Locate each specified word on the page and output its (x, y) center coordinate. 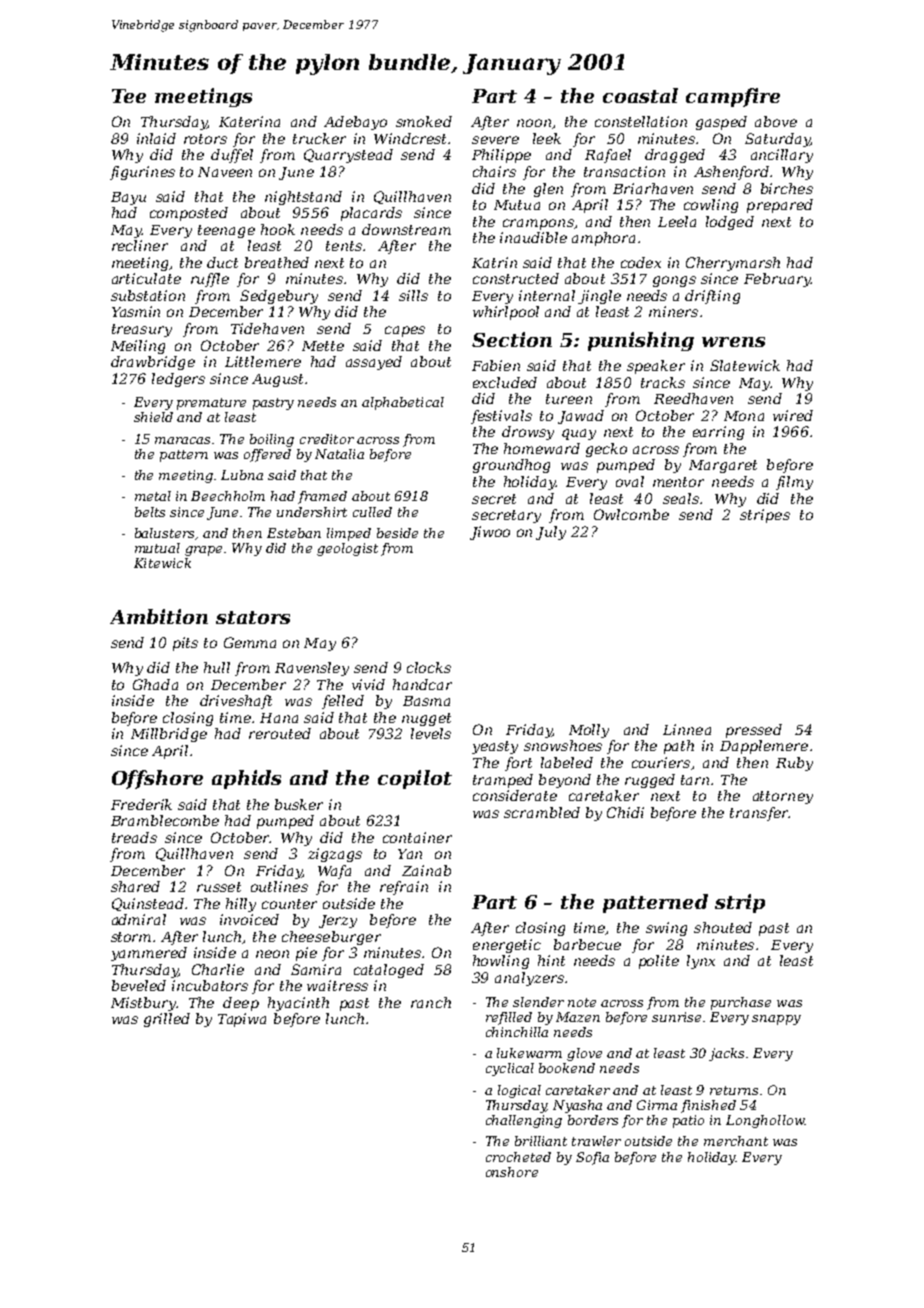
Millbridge (169, 735)
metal (153, 496)
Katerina (249, 121)
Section (512, 339)
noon (534, 123)
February (777, 280)
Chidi (625, 812)
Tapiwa (242, 1020)
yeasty (495, 747)
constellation (641, 121)
